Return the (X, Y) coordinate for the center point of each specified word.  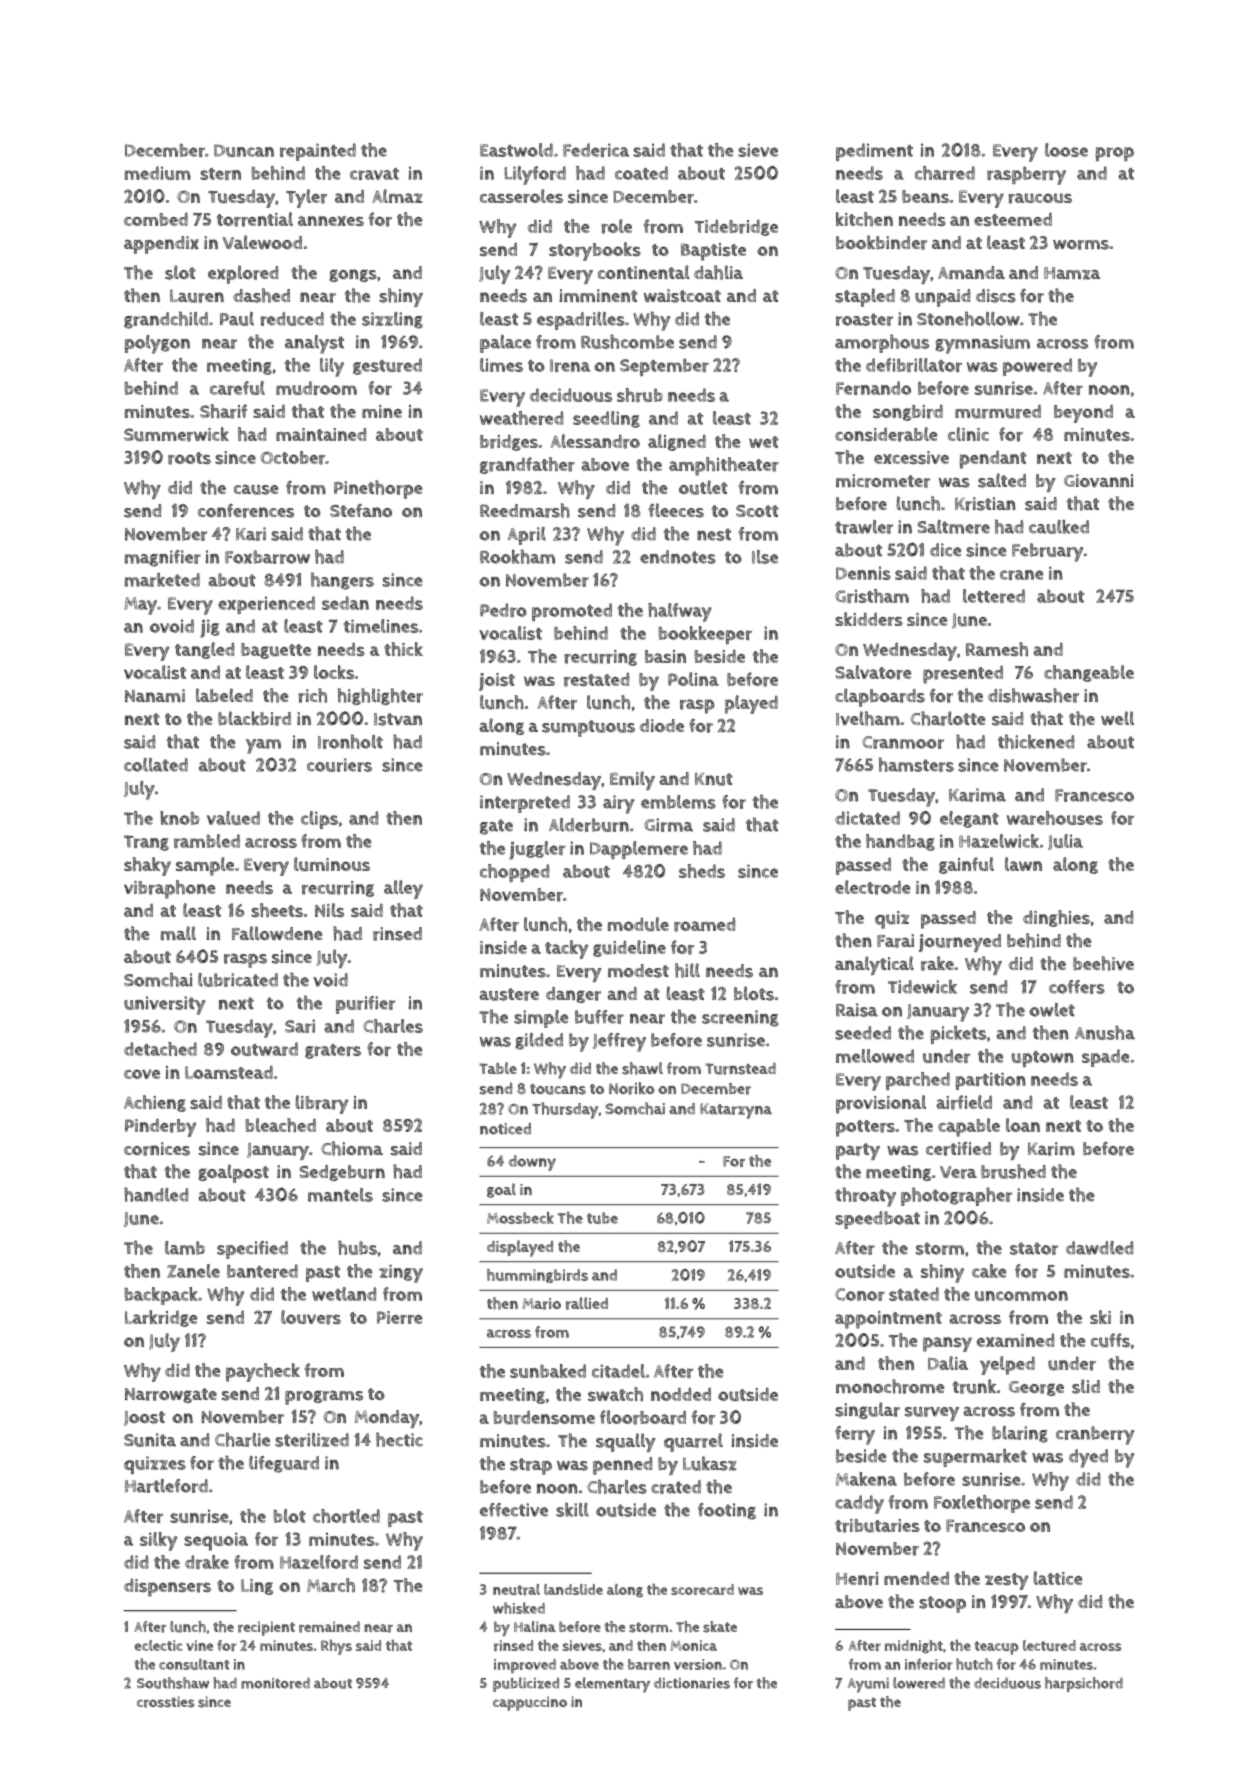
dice (945, 550)
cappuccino (530, 1703)
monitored (275, 1683)
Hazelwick (999, 841)
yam (263, 746)
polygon (157, 344)
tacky (566, 949)
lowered (919, 1683)
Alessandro (595, 441)
